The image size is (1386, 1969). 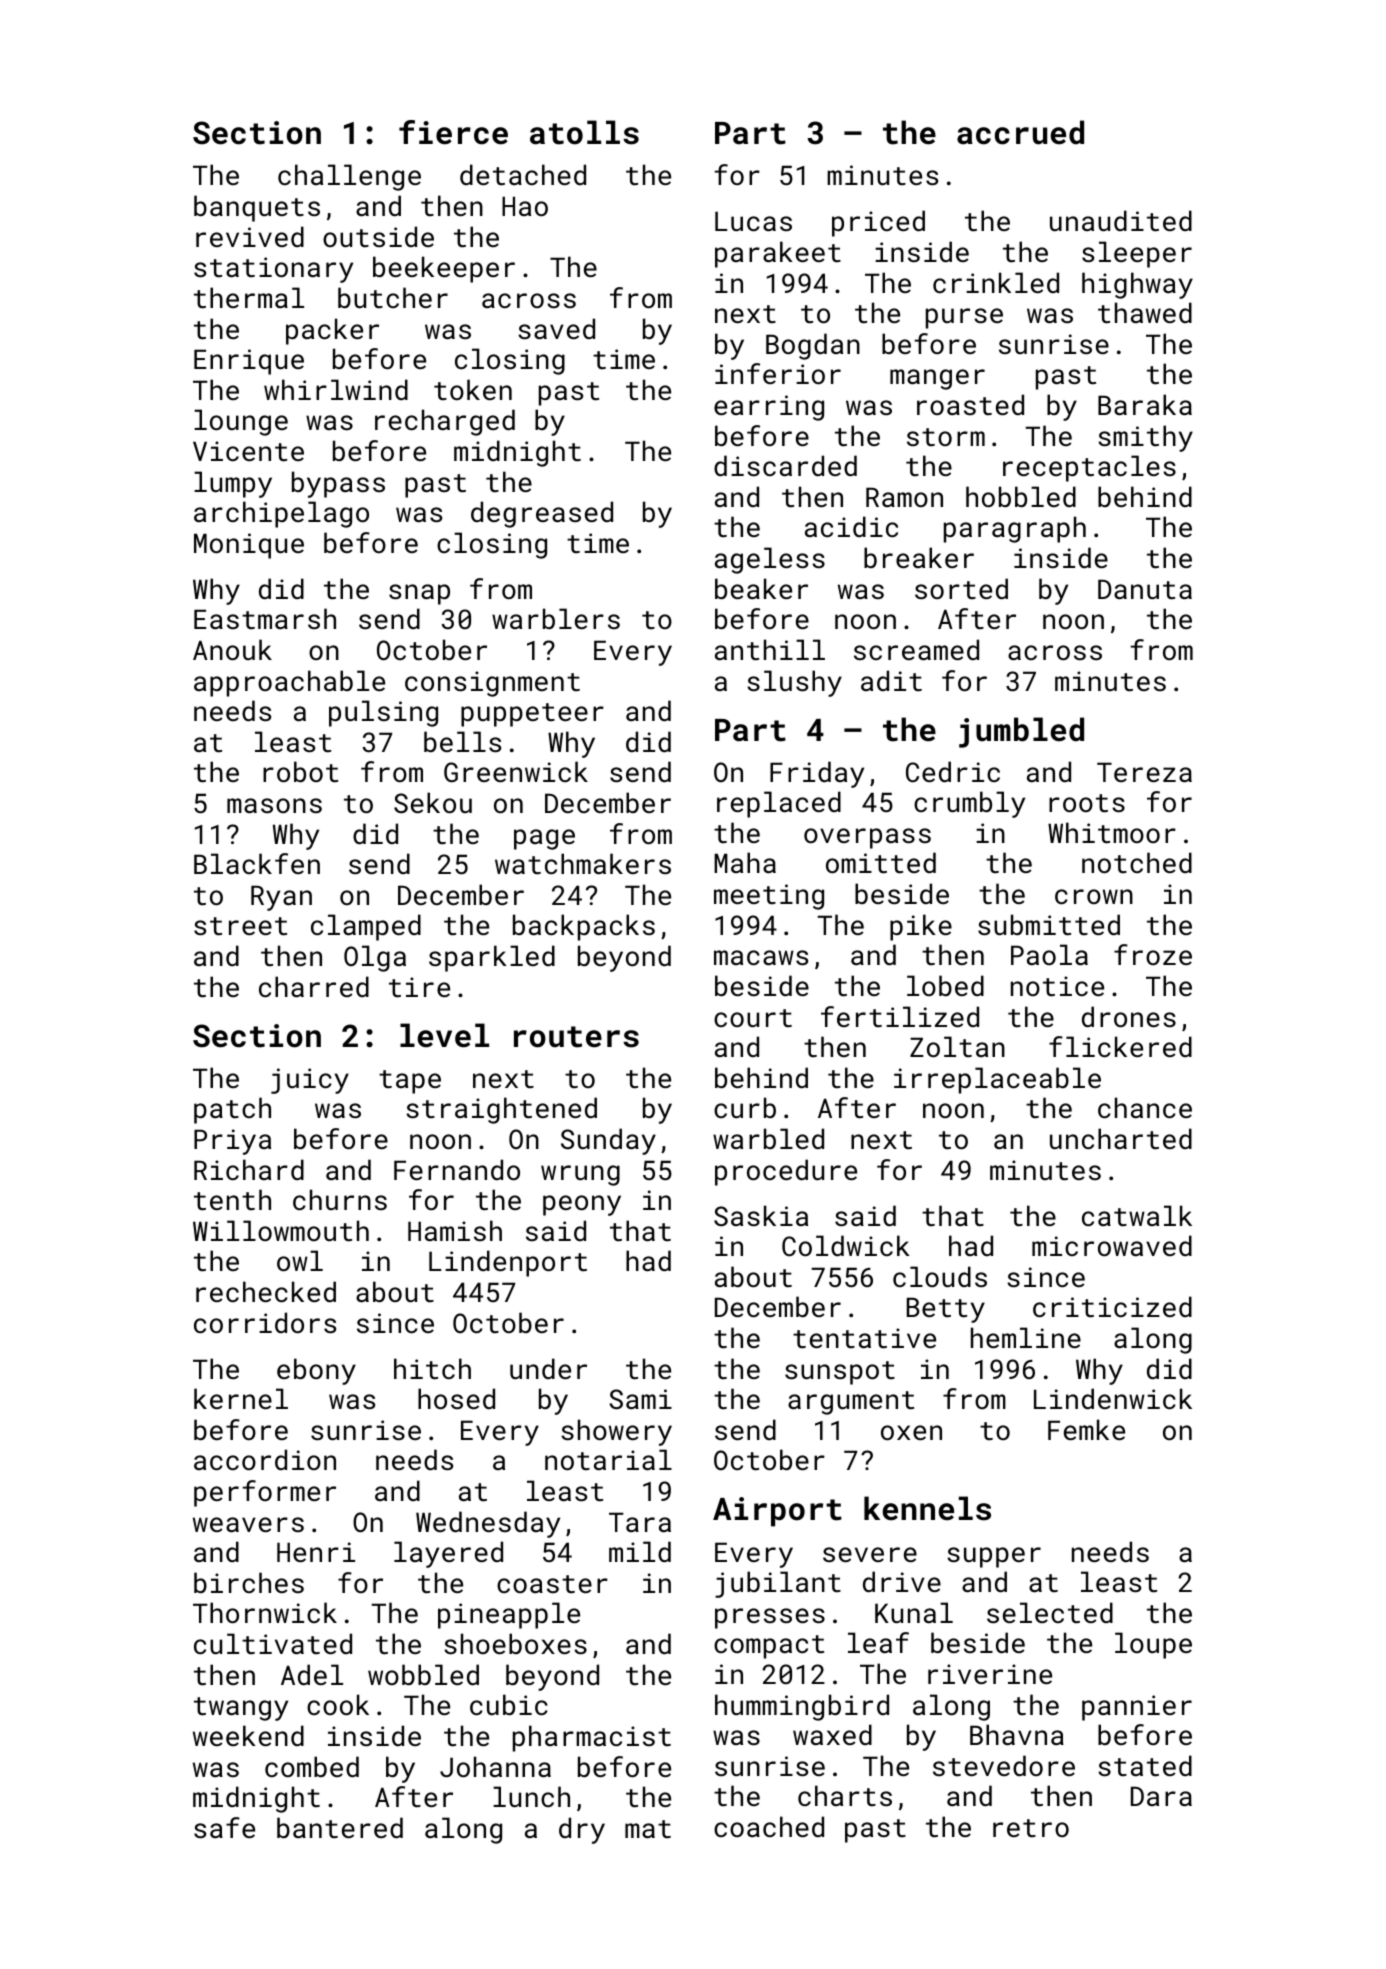 I want to click on thawed, so click(x=1145, y=313).
